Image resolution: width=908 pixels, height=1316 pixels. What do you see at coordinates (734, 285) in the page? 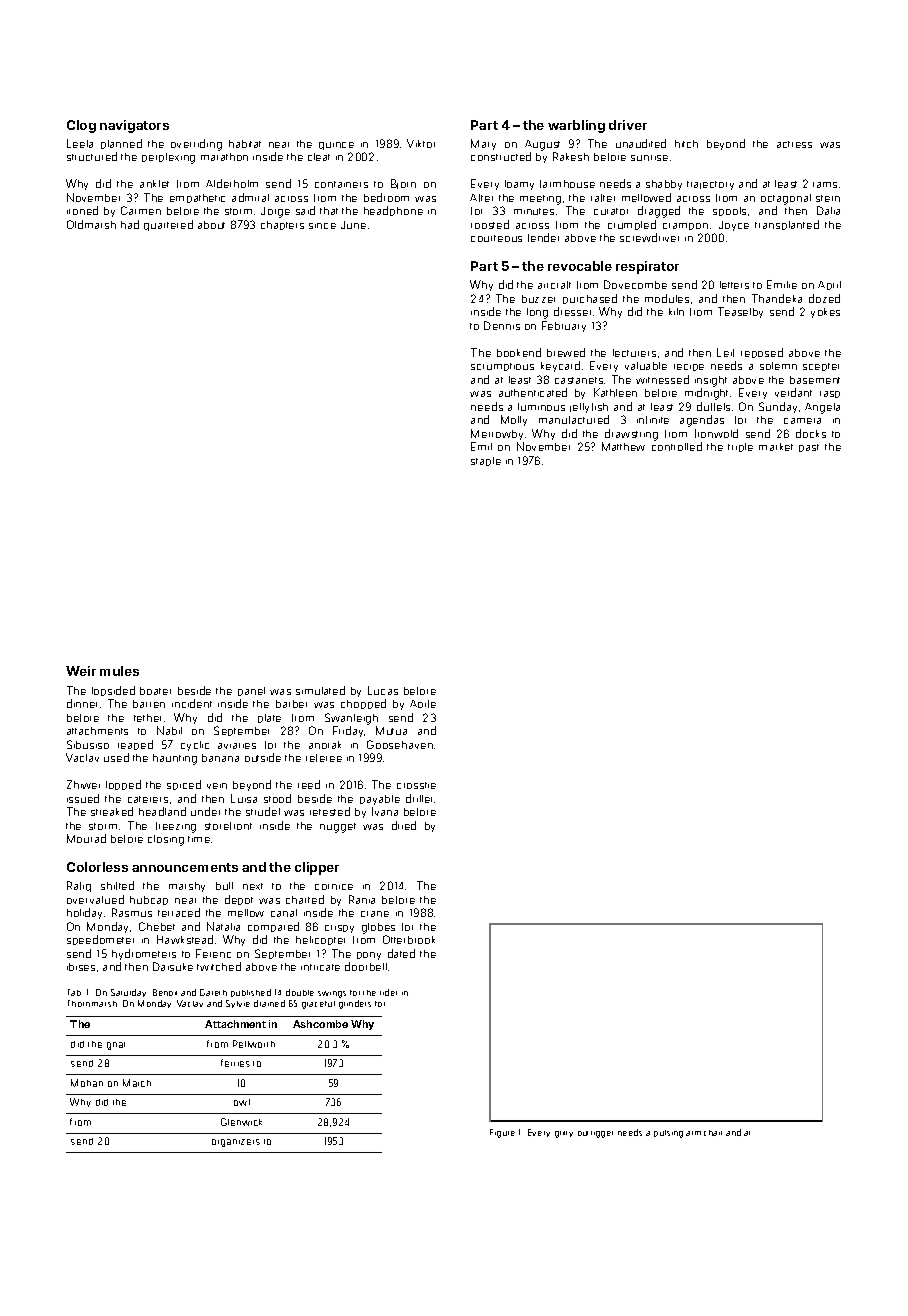
I see `letters` at bounding box center [734, 285].
